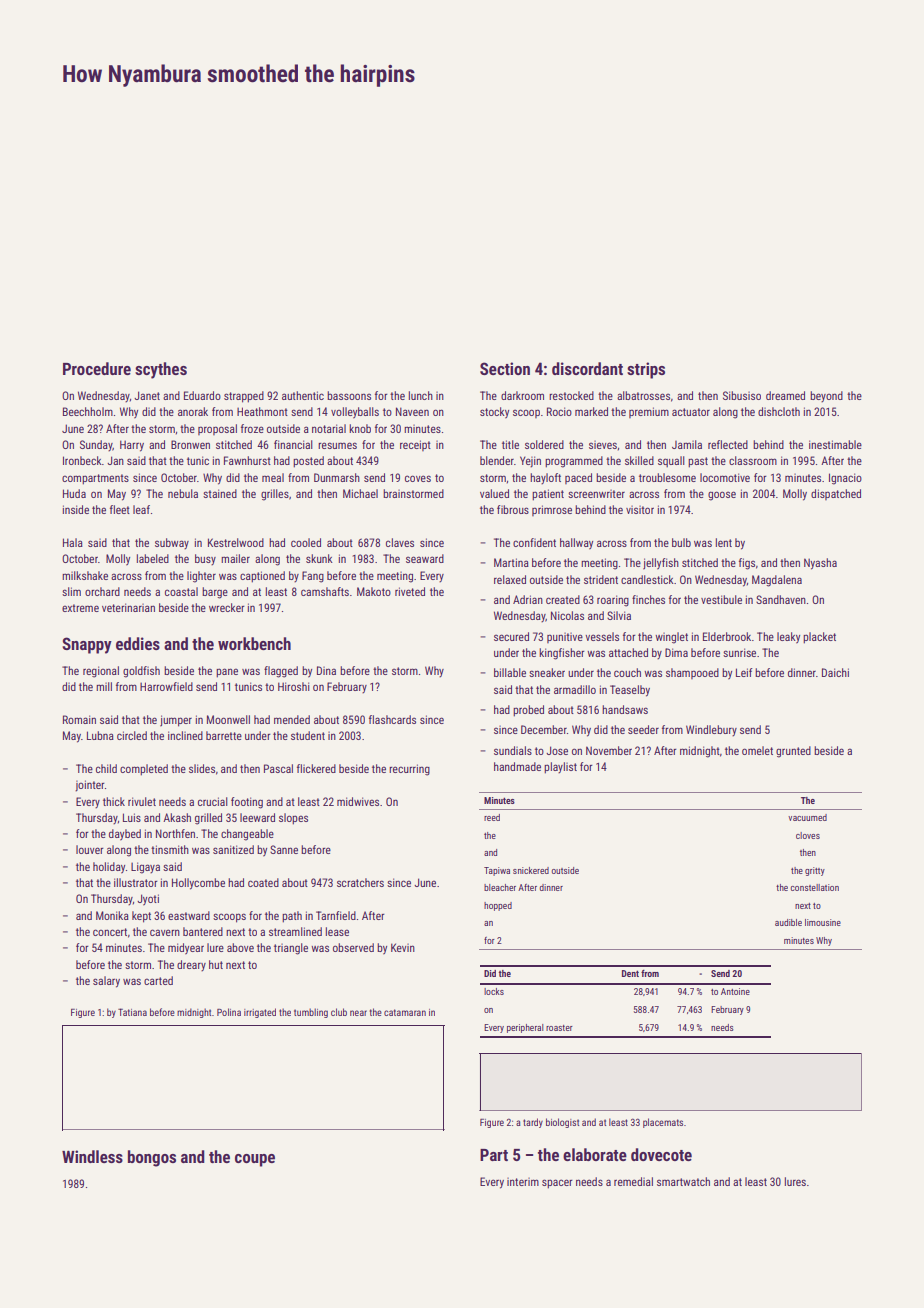  I want to click on grilles, so click(275, 495).
